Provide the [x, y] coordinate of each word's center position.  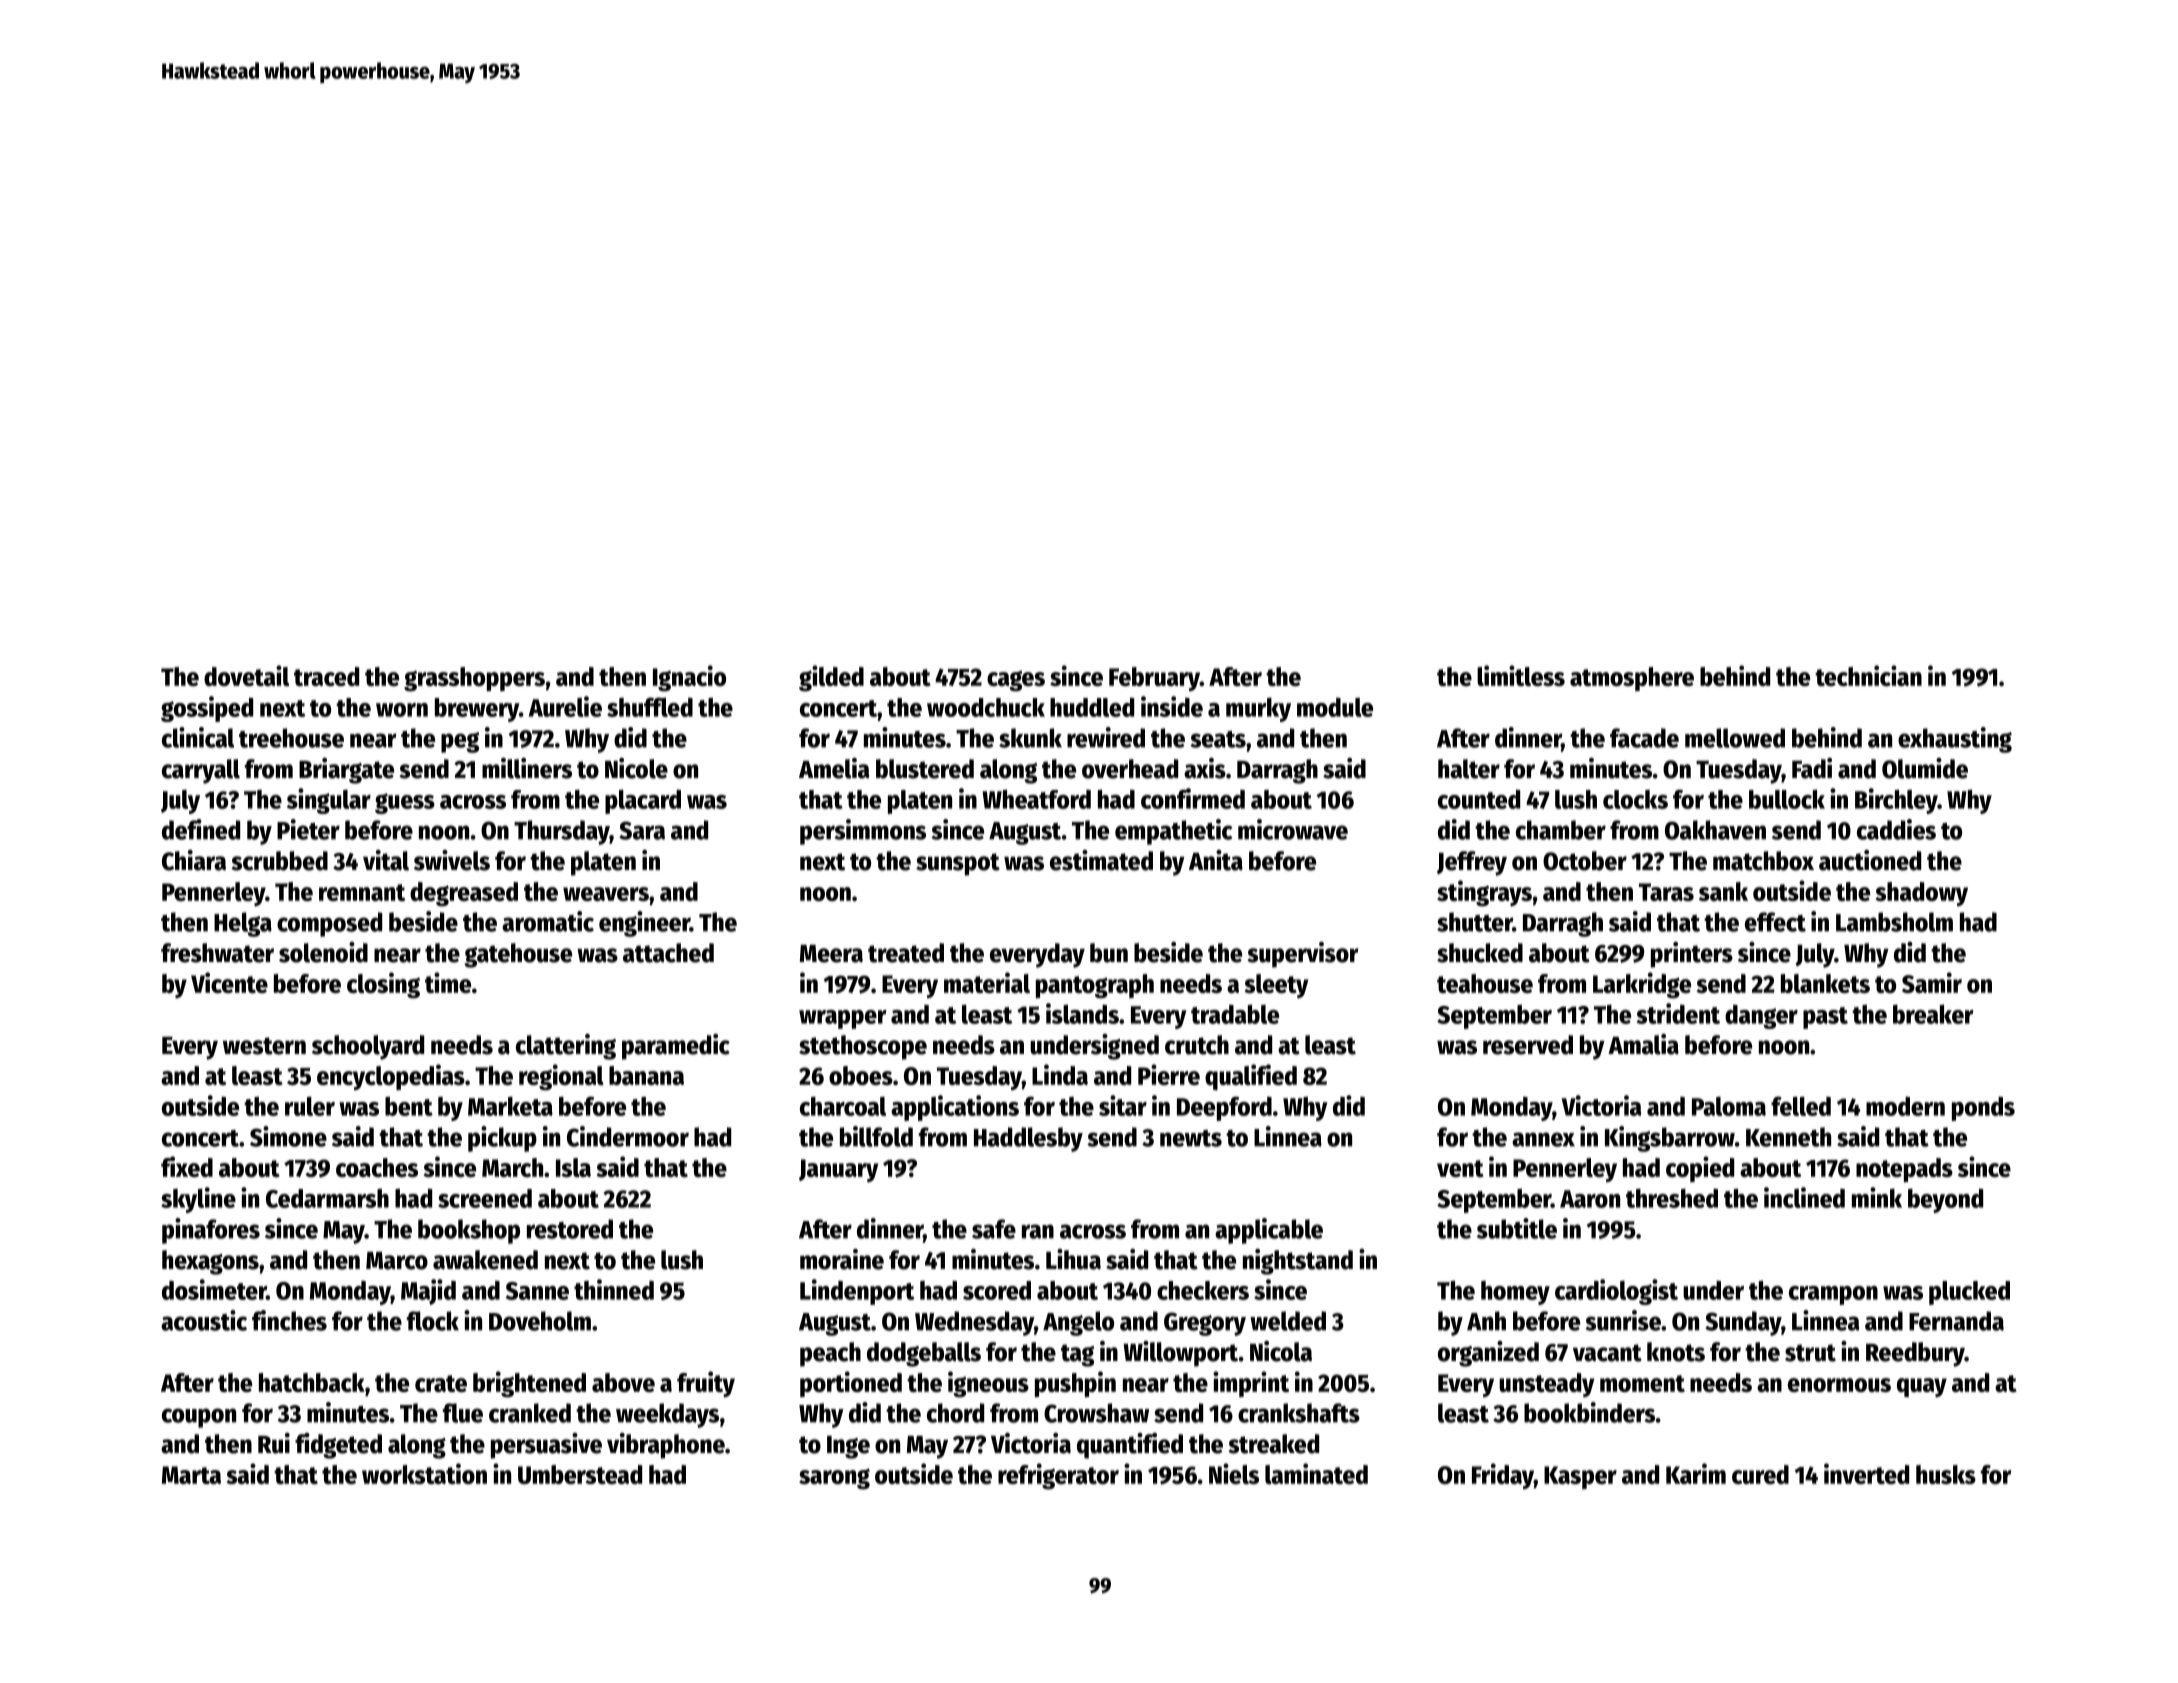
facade [1644, 738]
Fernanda [1956, 1321]
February [1154, 679]
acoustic [204, 1320]
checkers [1203, 1290]
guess [405, 803]
